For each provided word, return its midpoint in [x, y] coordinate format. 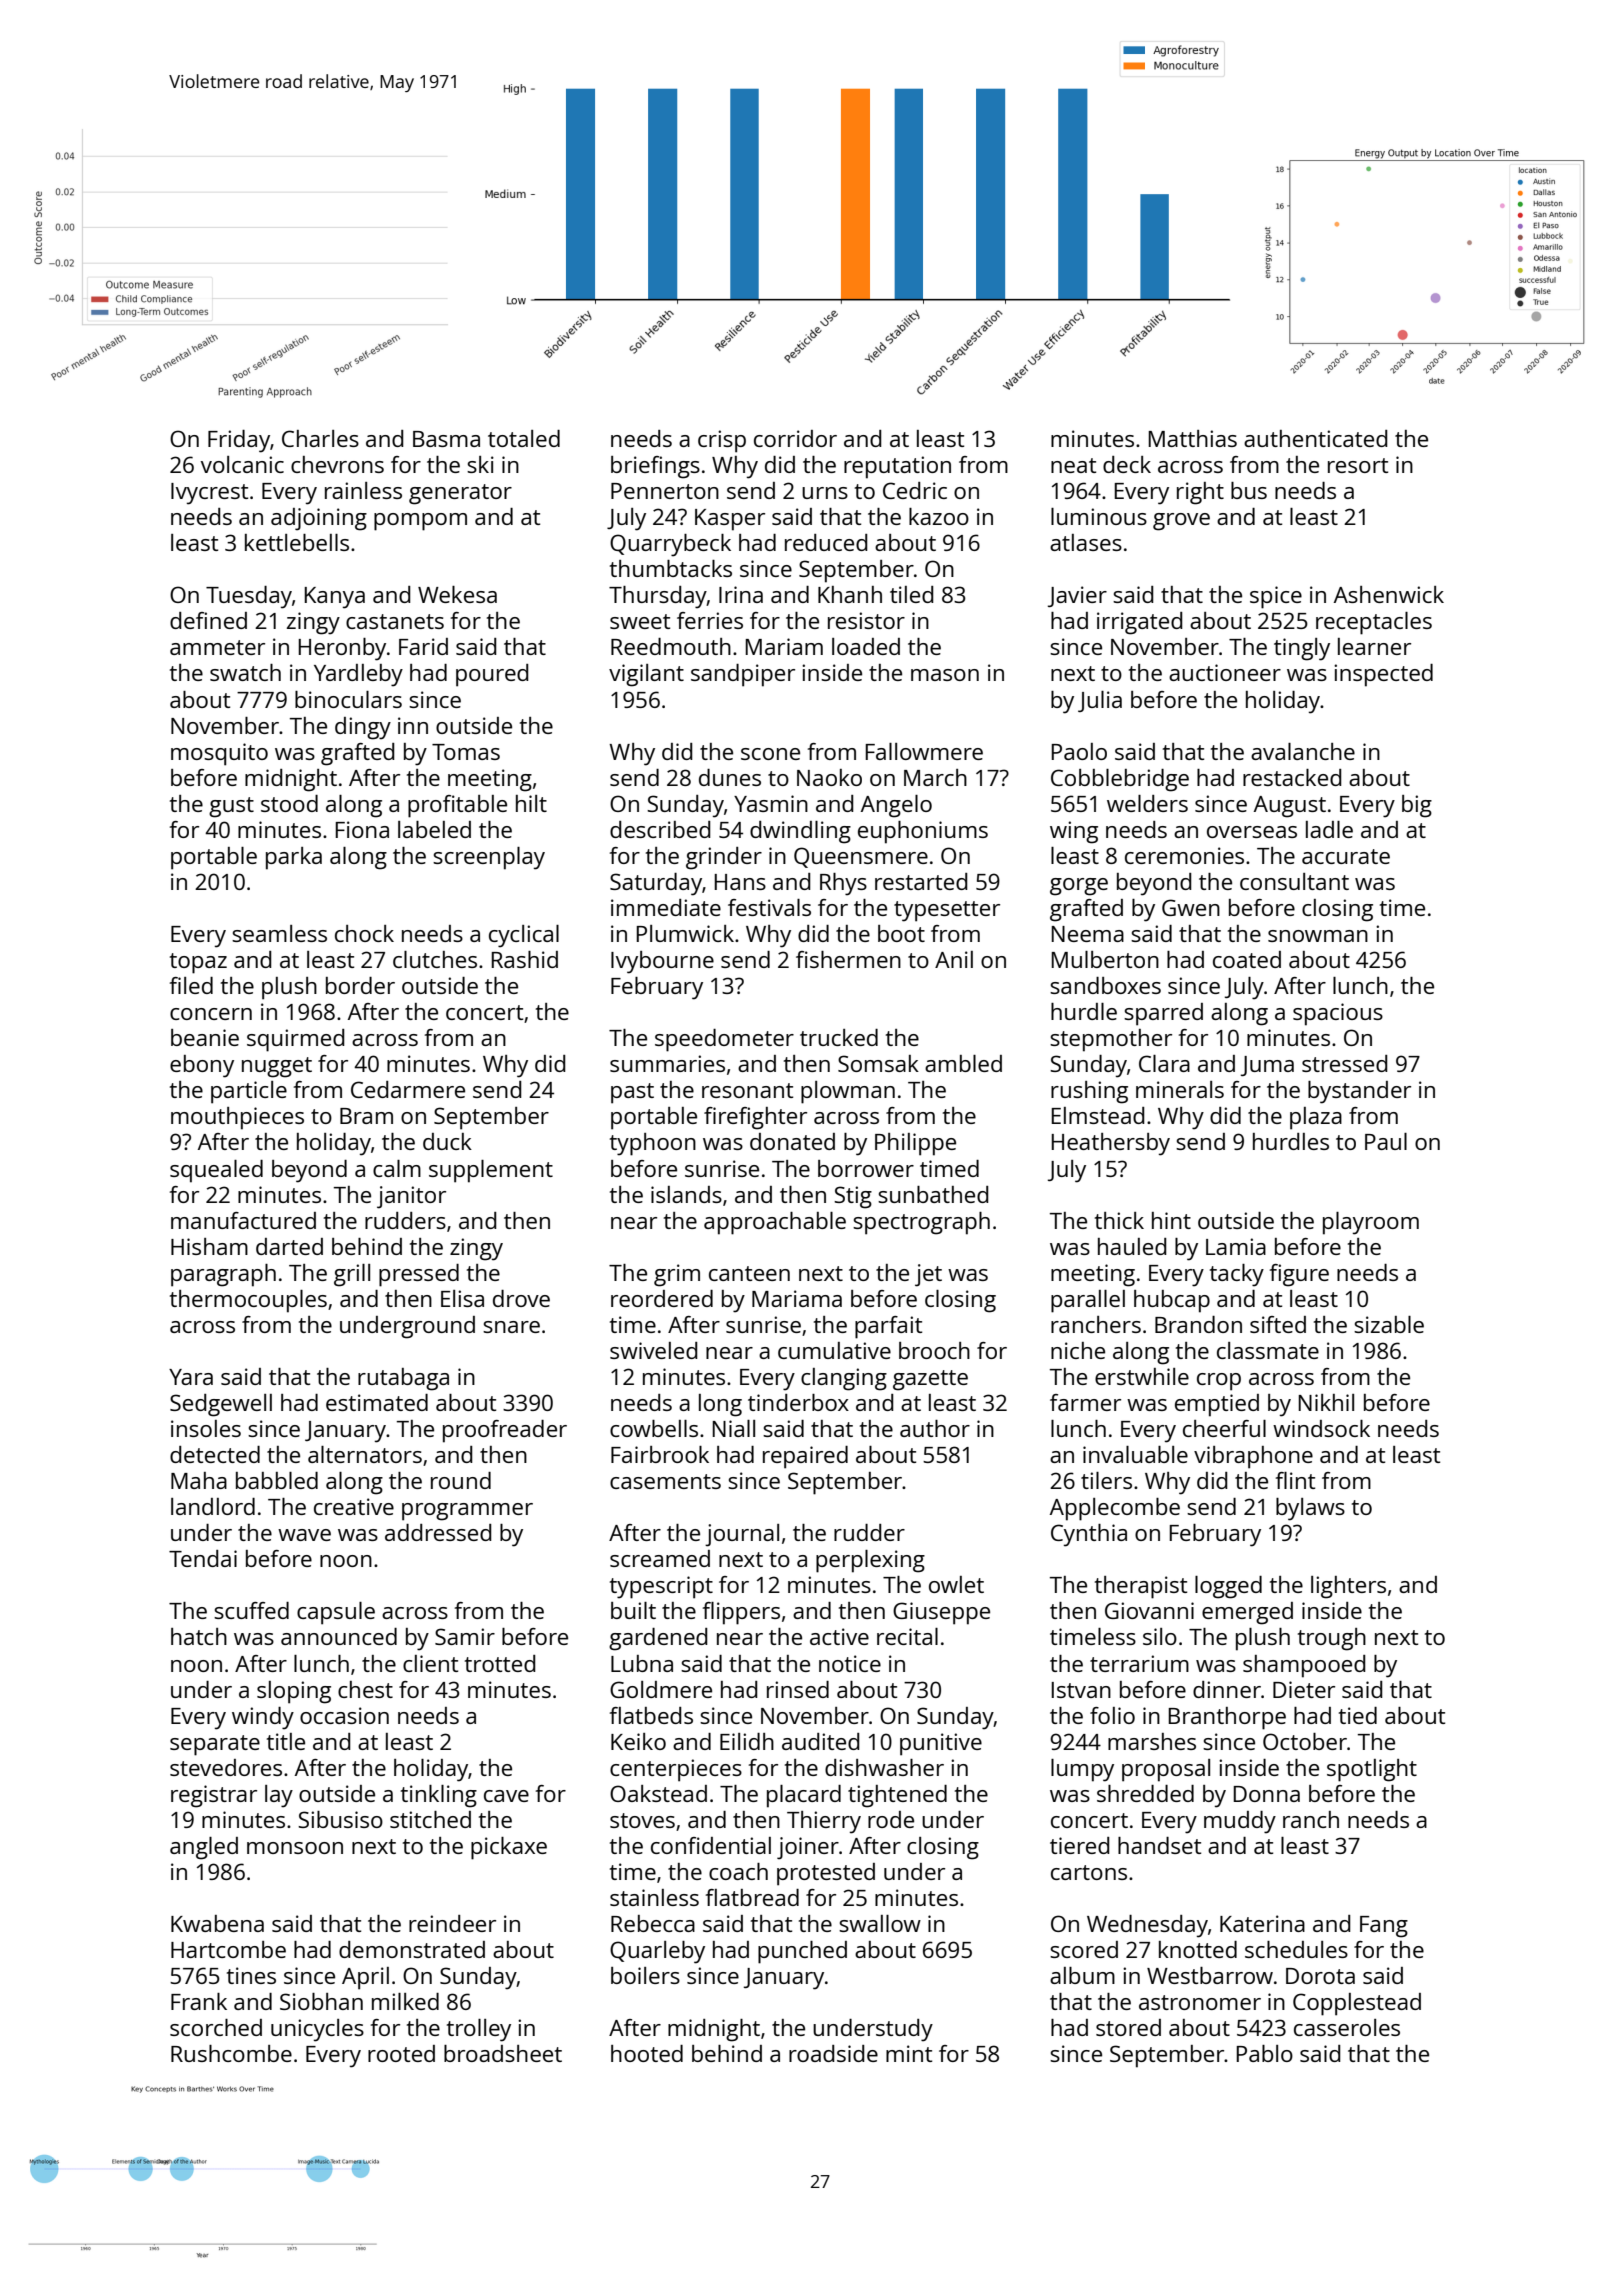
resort [1358, 465]
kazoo [939, 516]
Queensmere [861, 857]
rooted [401, 2053]
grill [352, 1275]
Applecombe [1115, 1509]
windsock [1321, 1428]
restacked [1292, 777]
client [430, 1663]
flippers [741, 1613]
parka [294, 858]
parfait [888, 1327]
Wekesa [457, 594]
